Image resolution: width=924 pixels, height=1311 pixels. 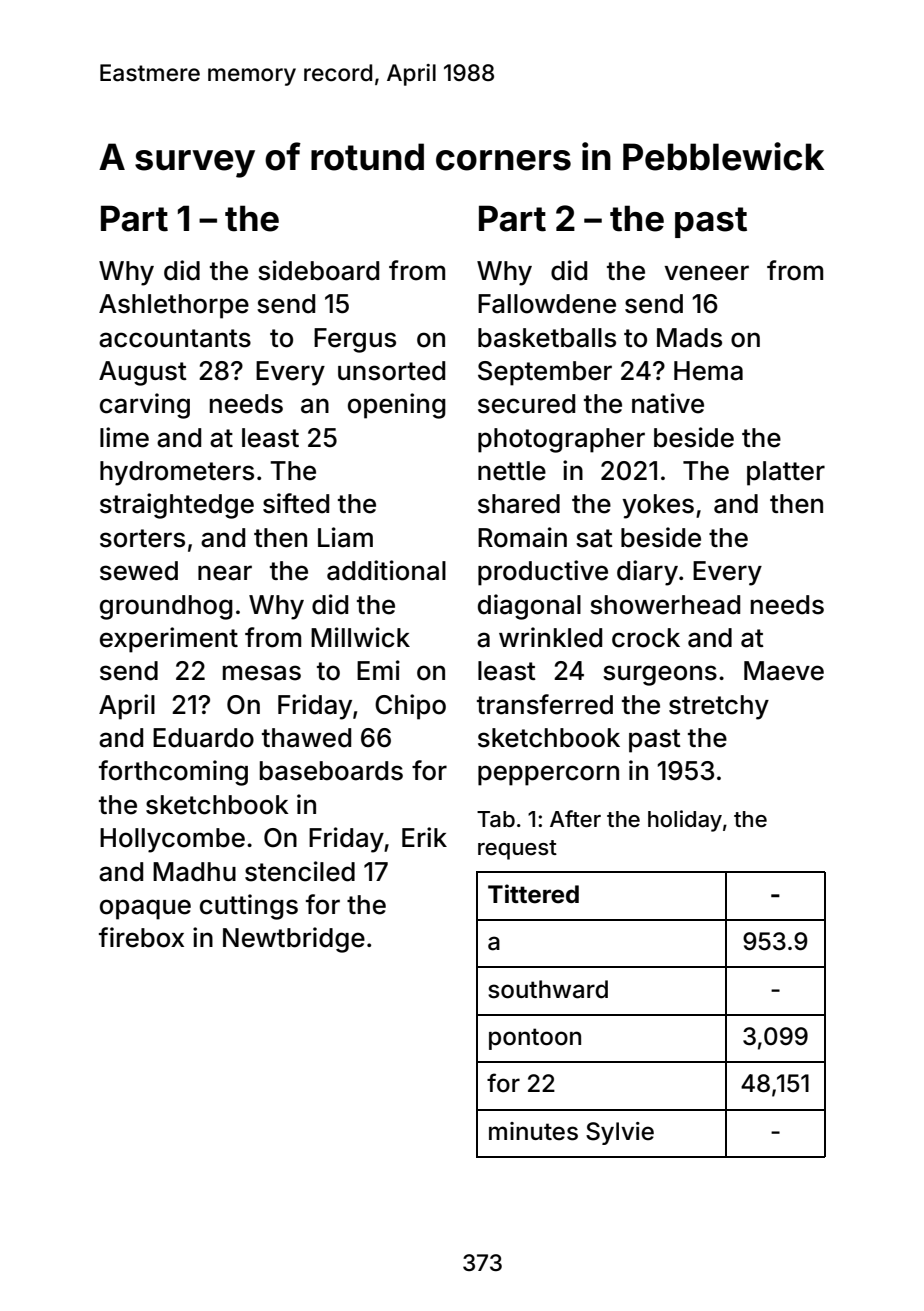 I want to click on Fergus, so click(x=355, y=340).
